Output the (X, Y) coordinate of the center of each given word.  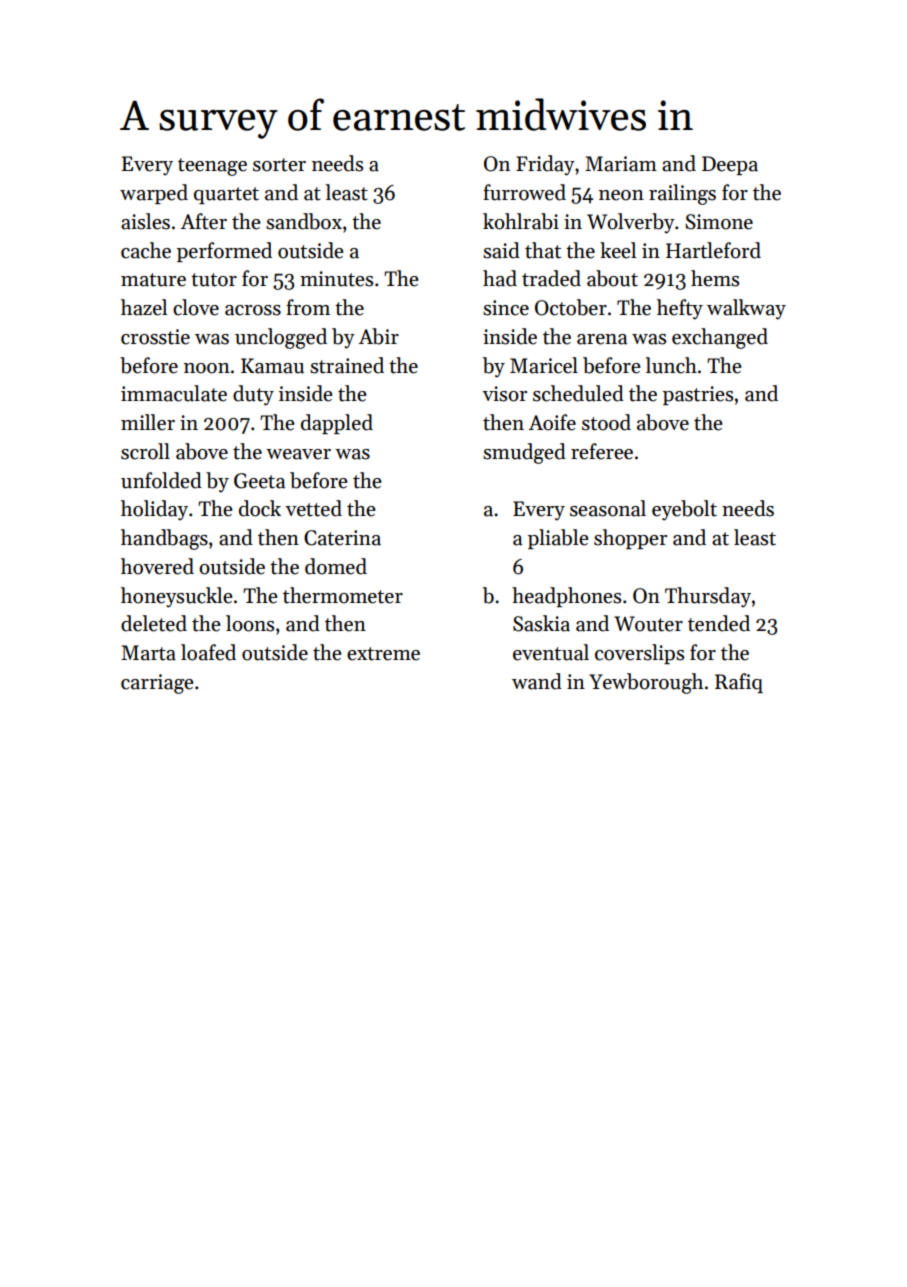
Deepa (730, 165)
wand (537, 681)
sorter (279, 165)
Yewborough (646, 683)
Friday (545, 165)
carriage (157, 684)
